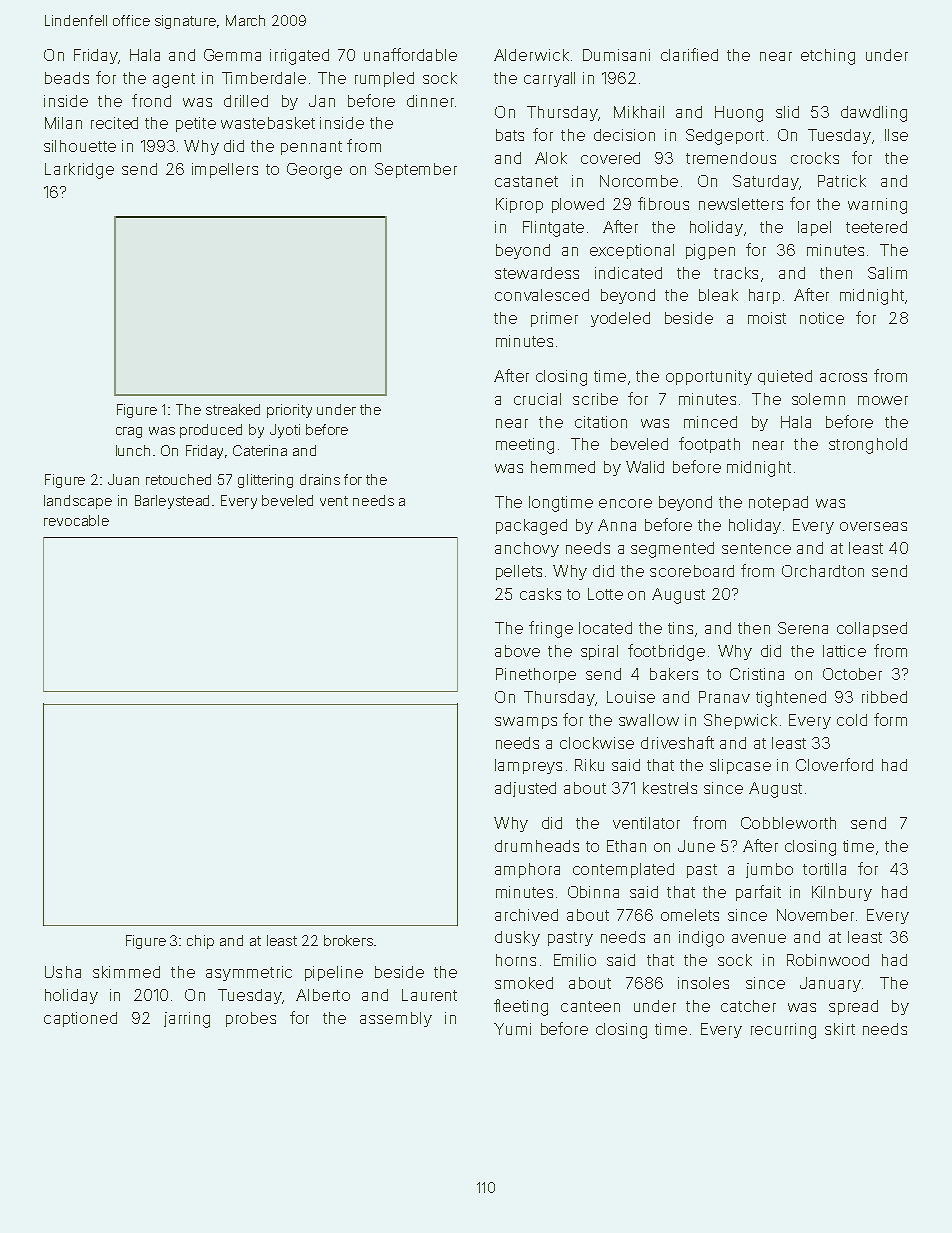 Image resolution: width=952 pixels, height=1233 pixels. What do you see at coordinates (133, 450) in the image?
I see `lunch` at bounding box center [133, 450].
